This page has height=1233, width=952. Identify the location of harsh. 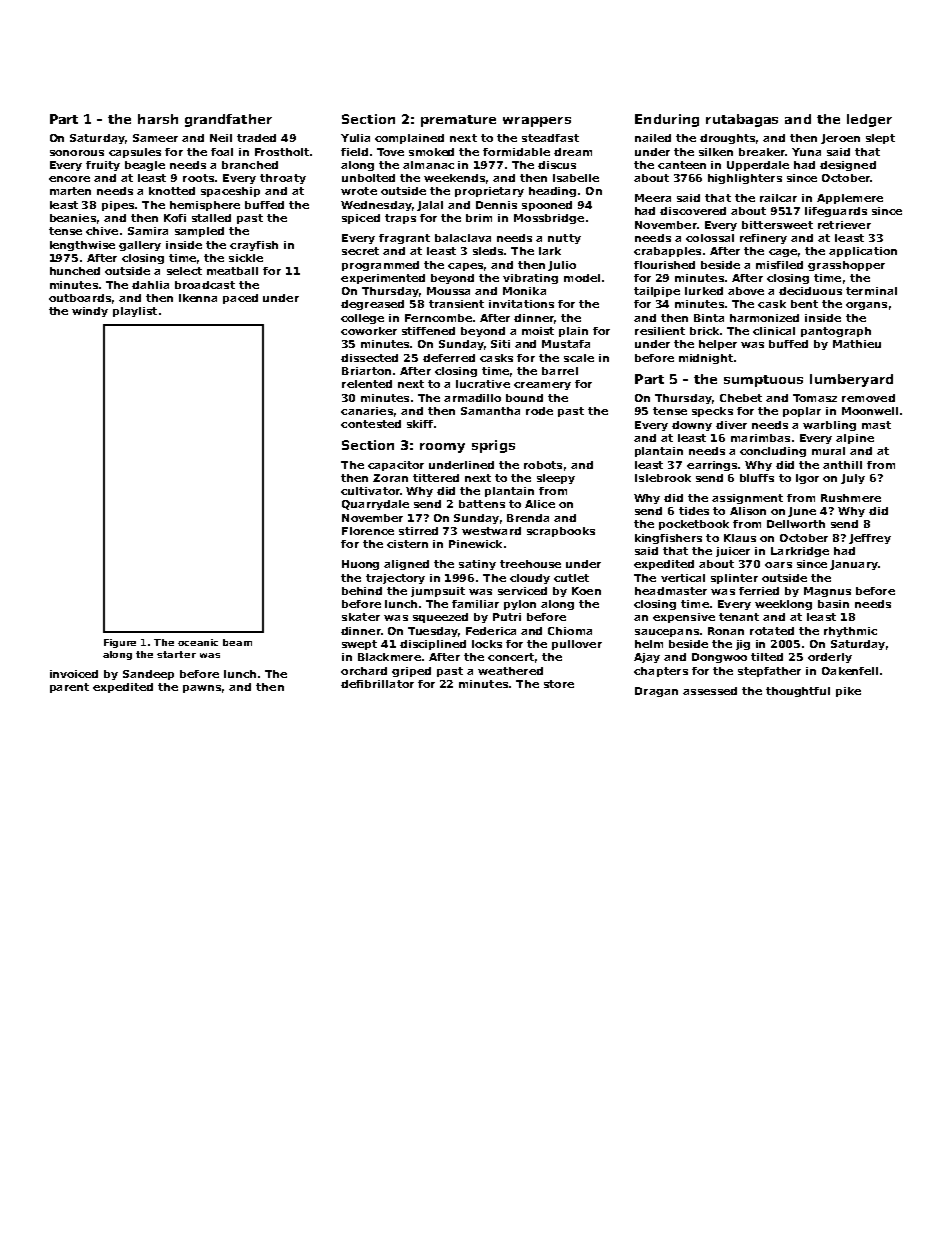
(158, 119).
